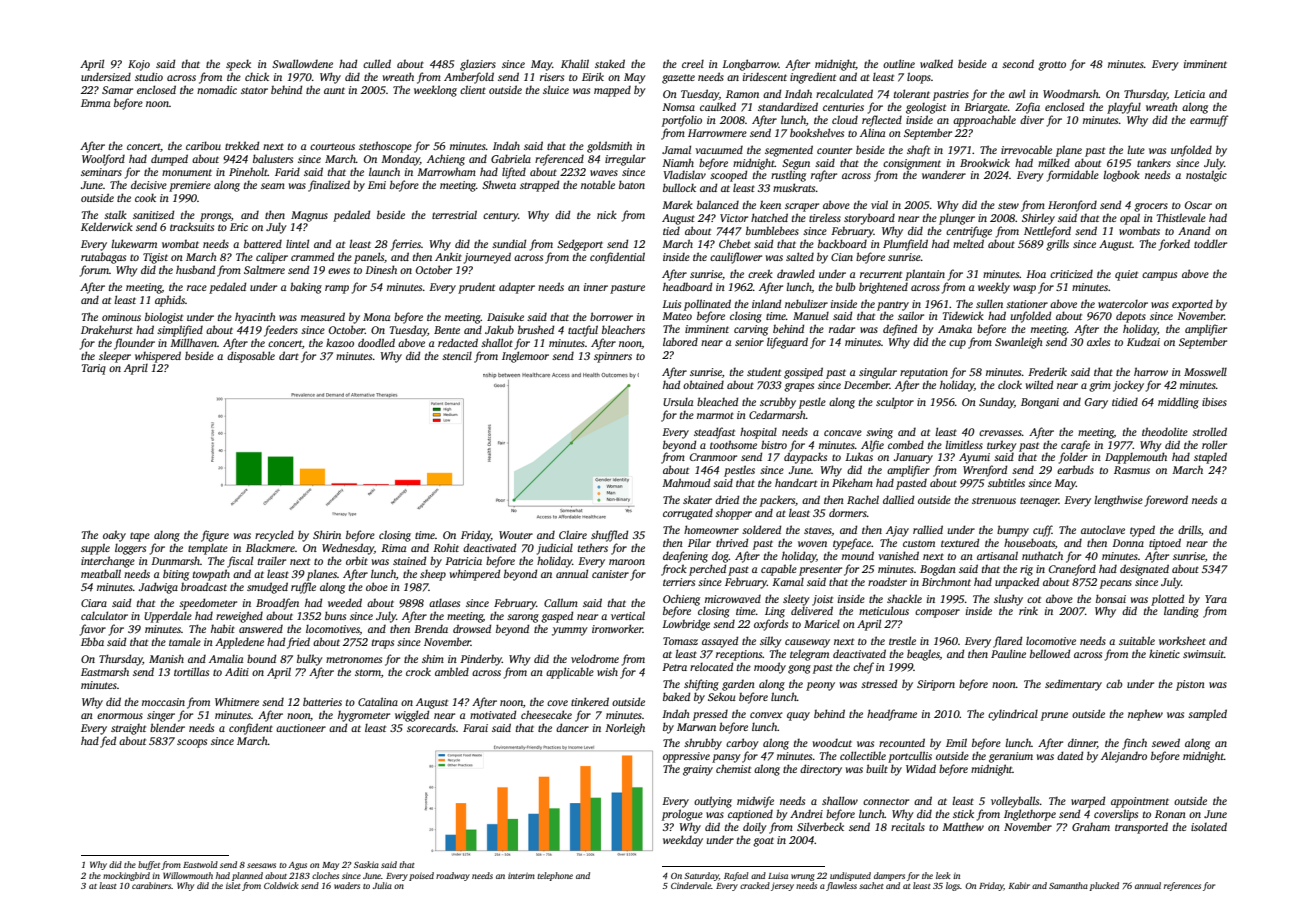  I want to click on shuffled, so click(609, 536).
